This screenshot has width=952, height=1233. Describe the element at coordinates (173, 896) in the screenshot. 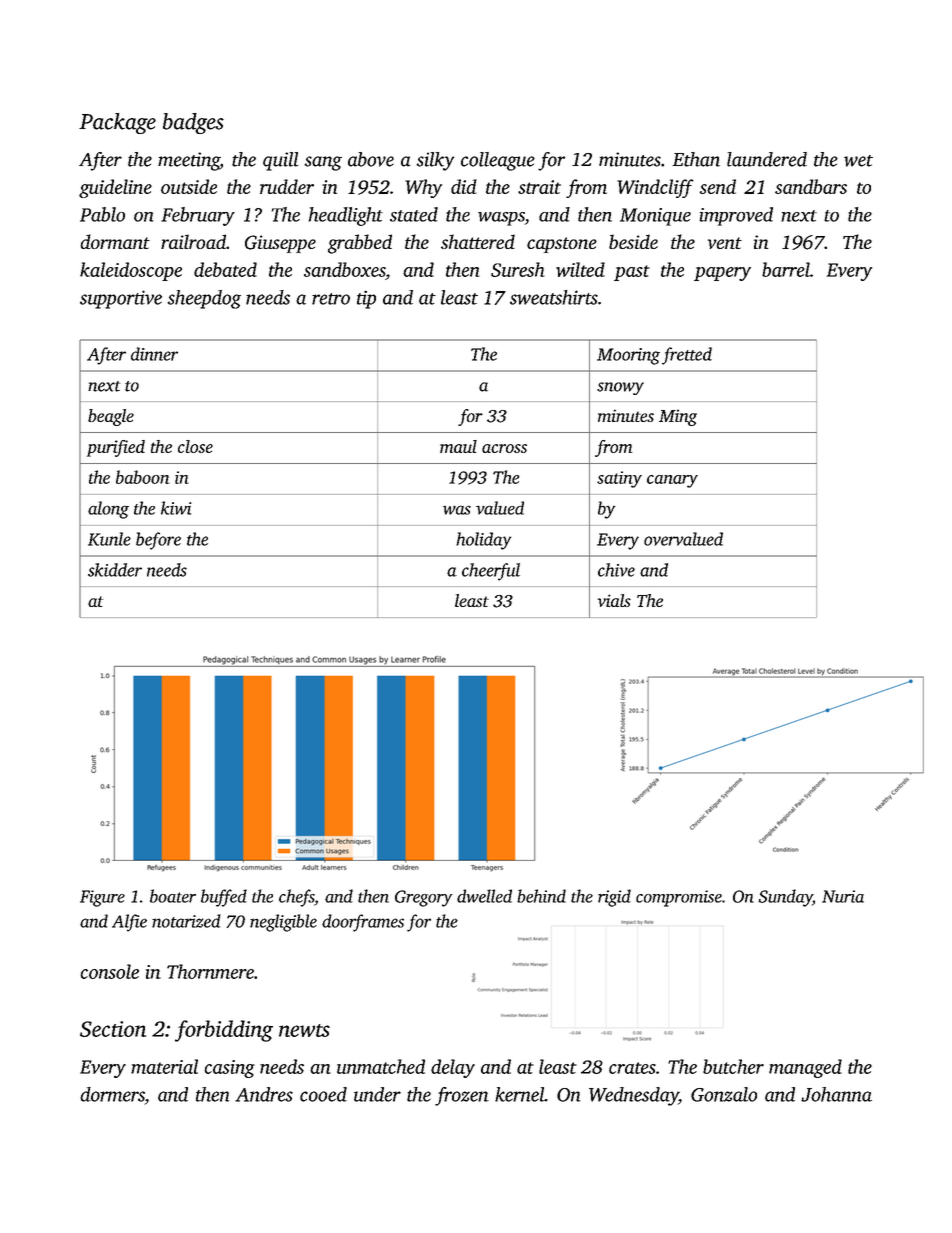

I see `boater` at that location.
